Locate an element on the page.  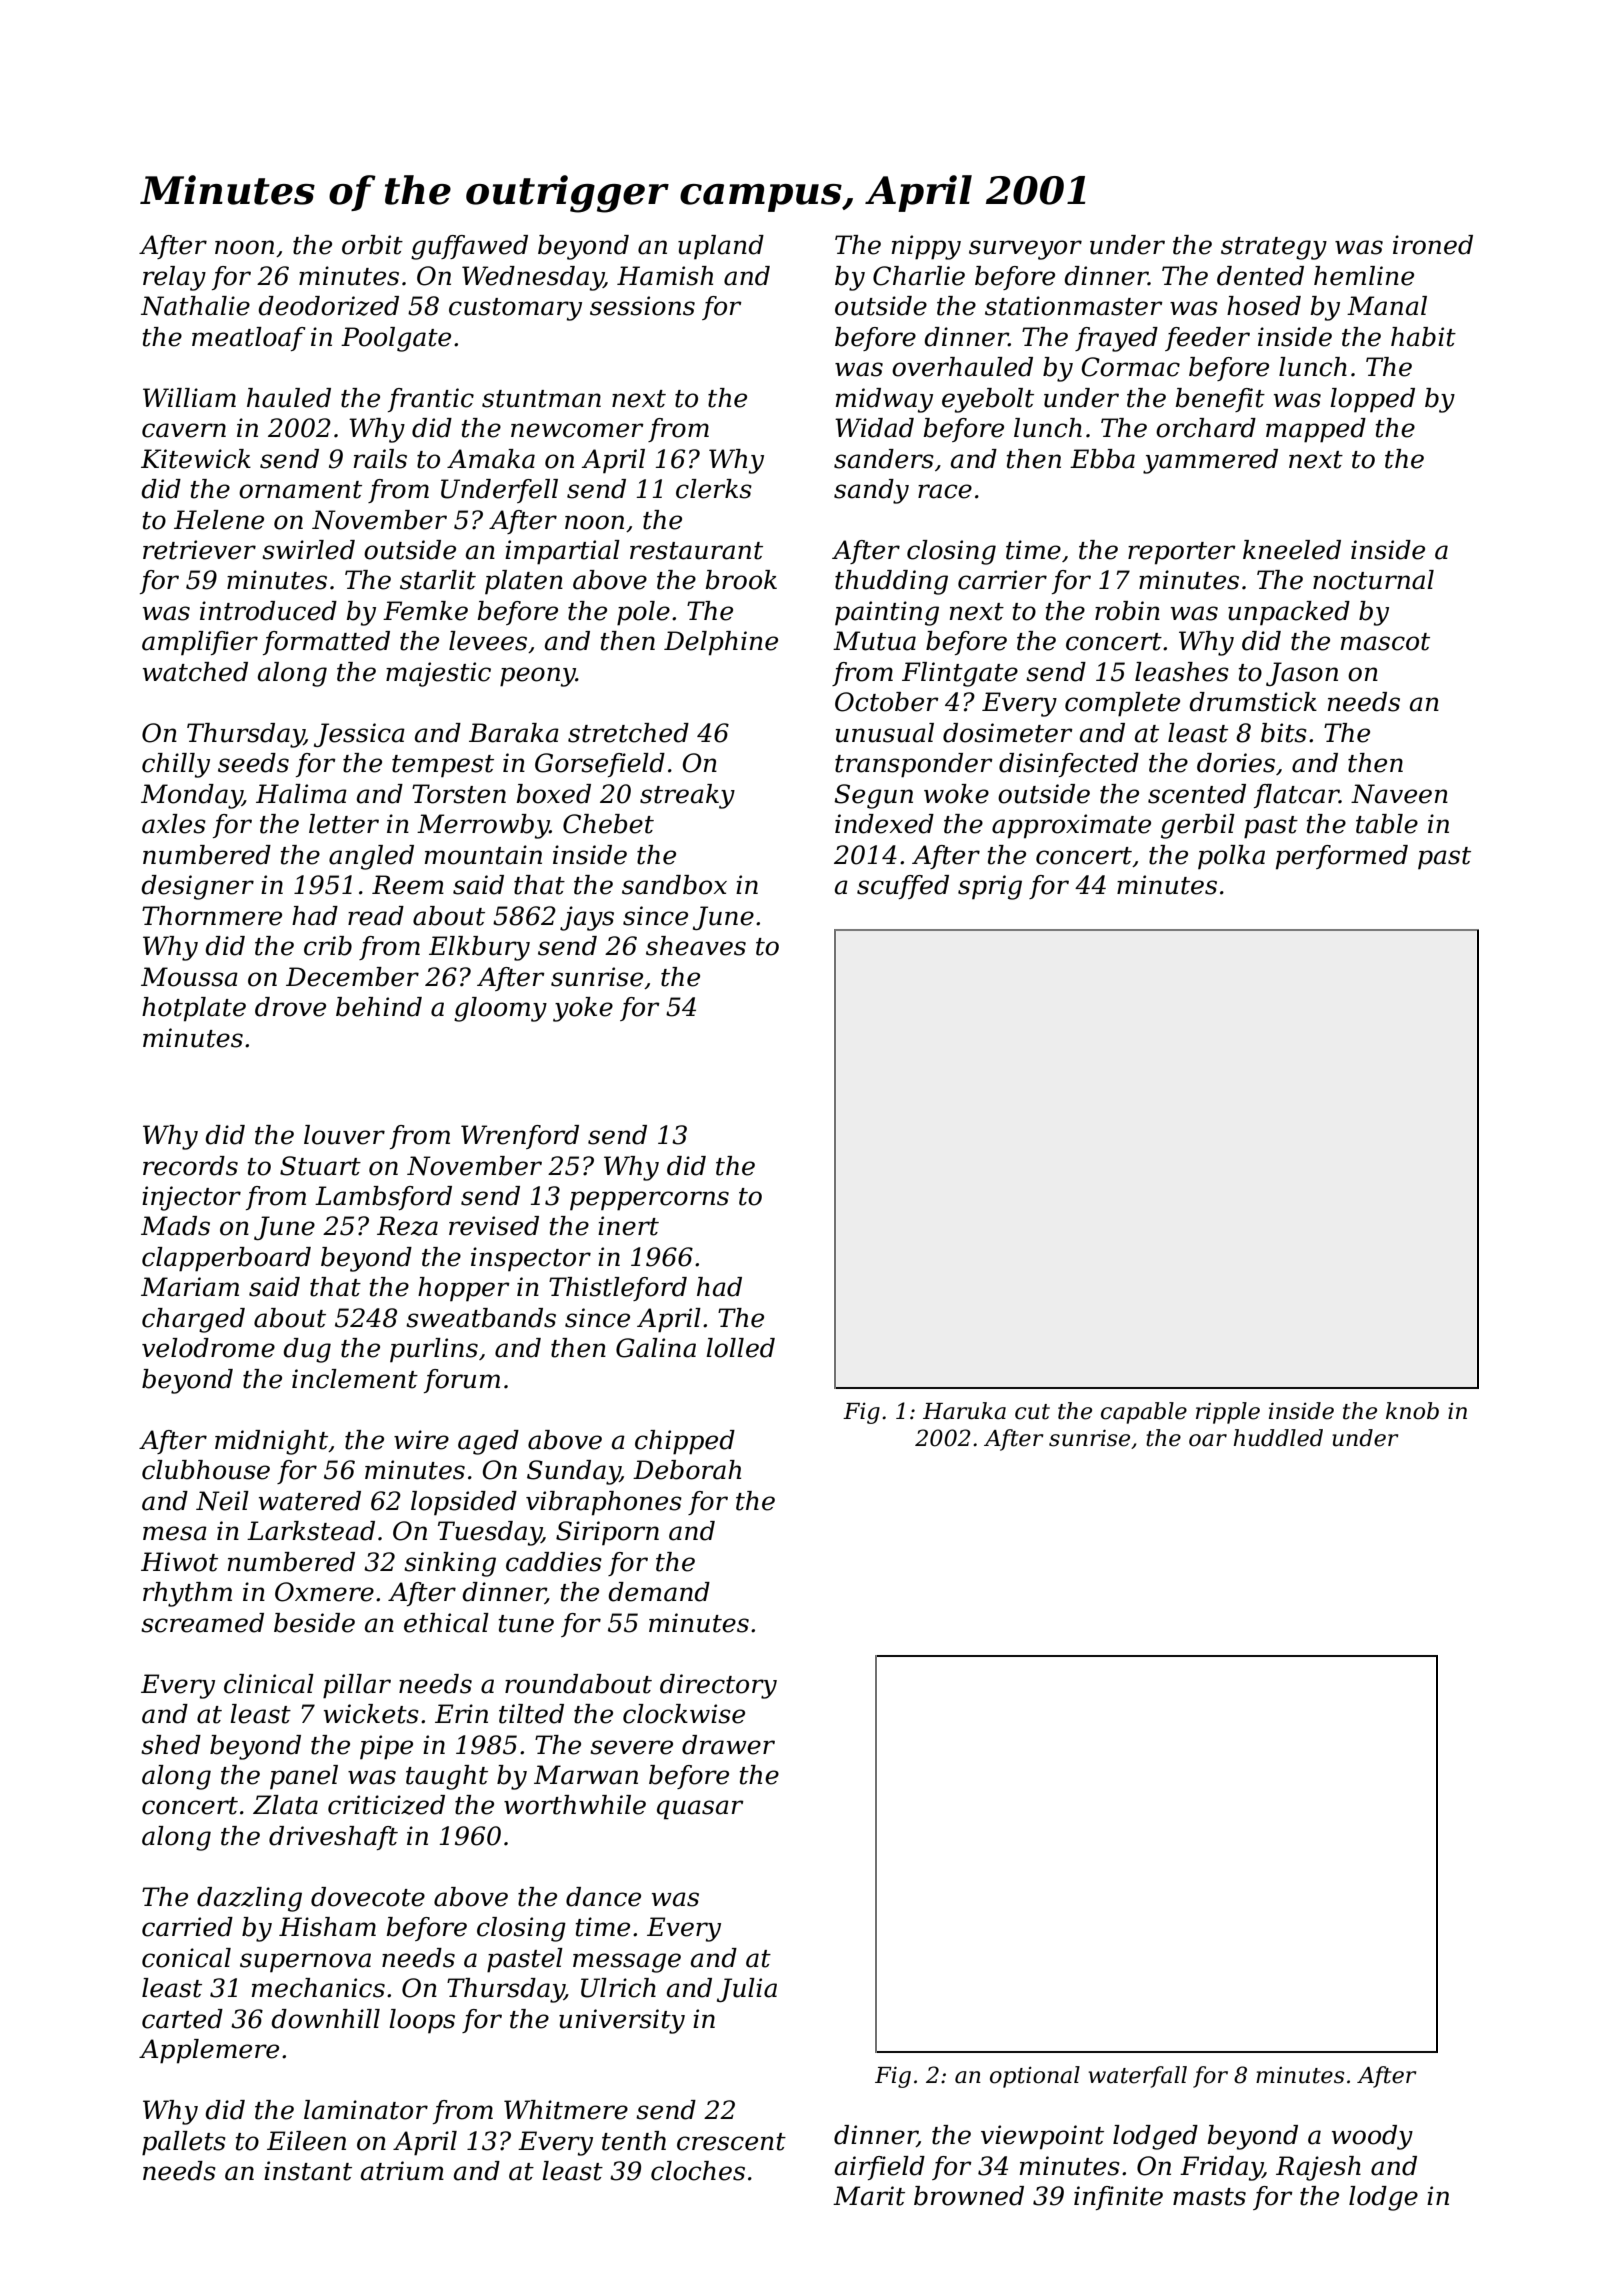
woody is located at coordinates (1372, 2137).
